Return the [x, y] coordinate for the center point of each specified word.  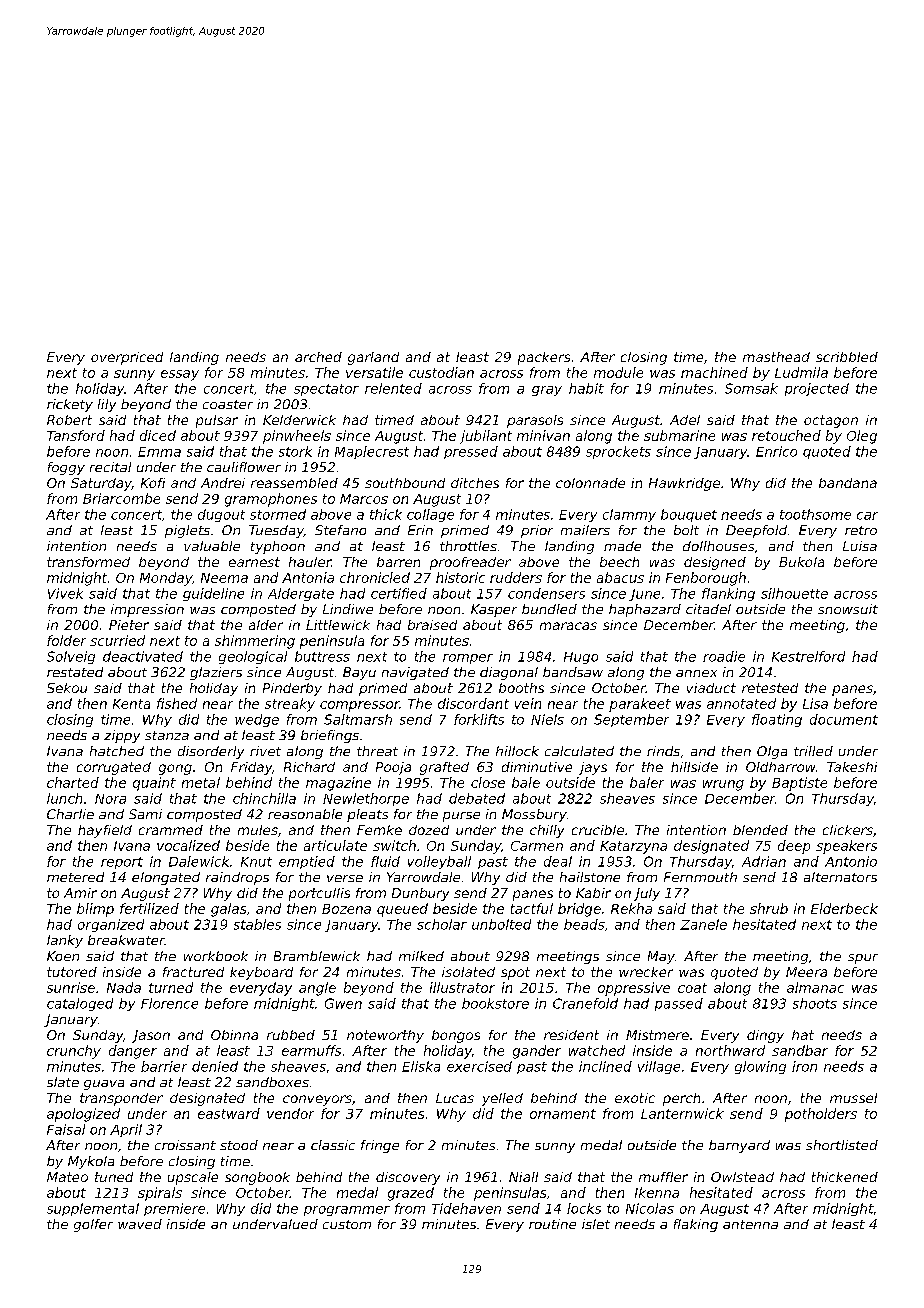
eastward [229, 1113]
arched [318, 357]
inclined [605, 1066]
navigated [415, 673]
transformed [88, 562]
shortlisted [842, 1145]
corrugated [114, 768]
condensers [546, 593]
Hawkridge [684, 484]
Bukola [801, 562]
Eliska [421, 1066]
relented [393, 388]
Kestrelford [808, 656]
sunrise [71, 987]
